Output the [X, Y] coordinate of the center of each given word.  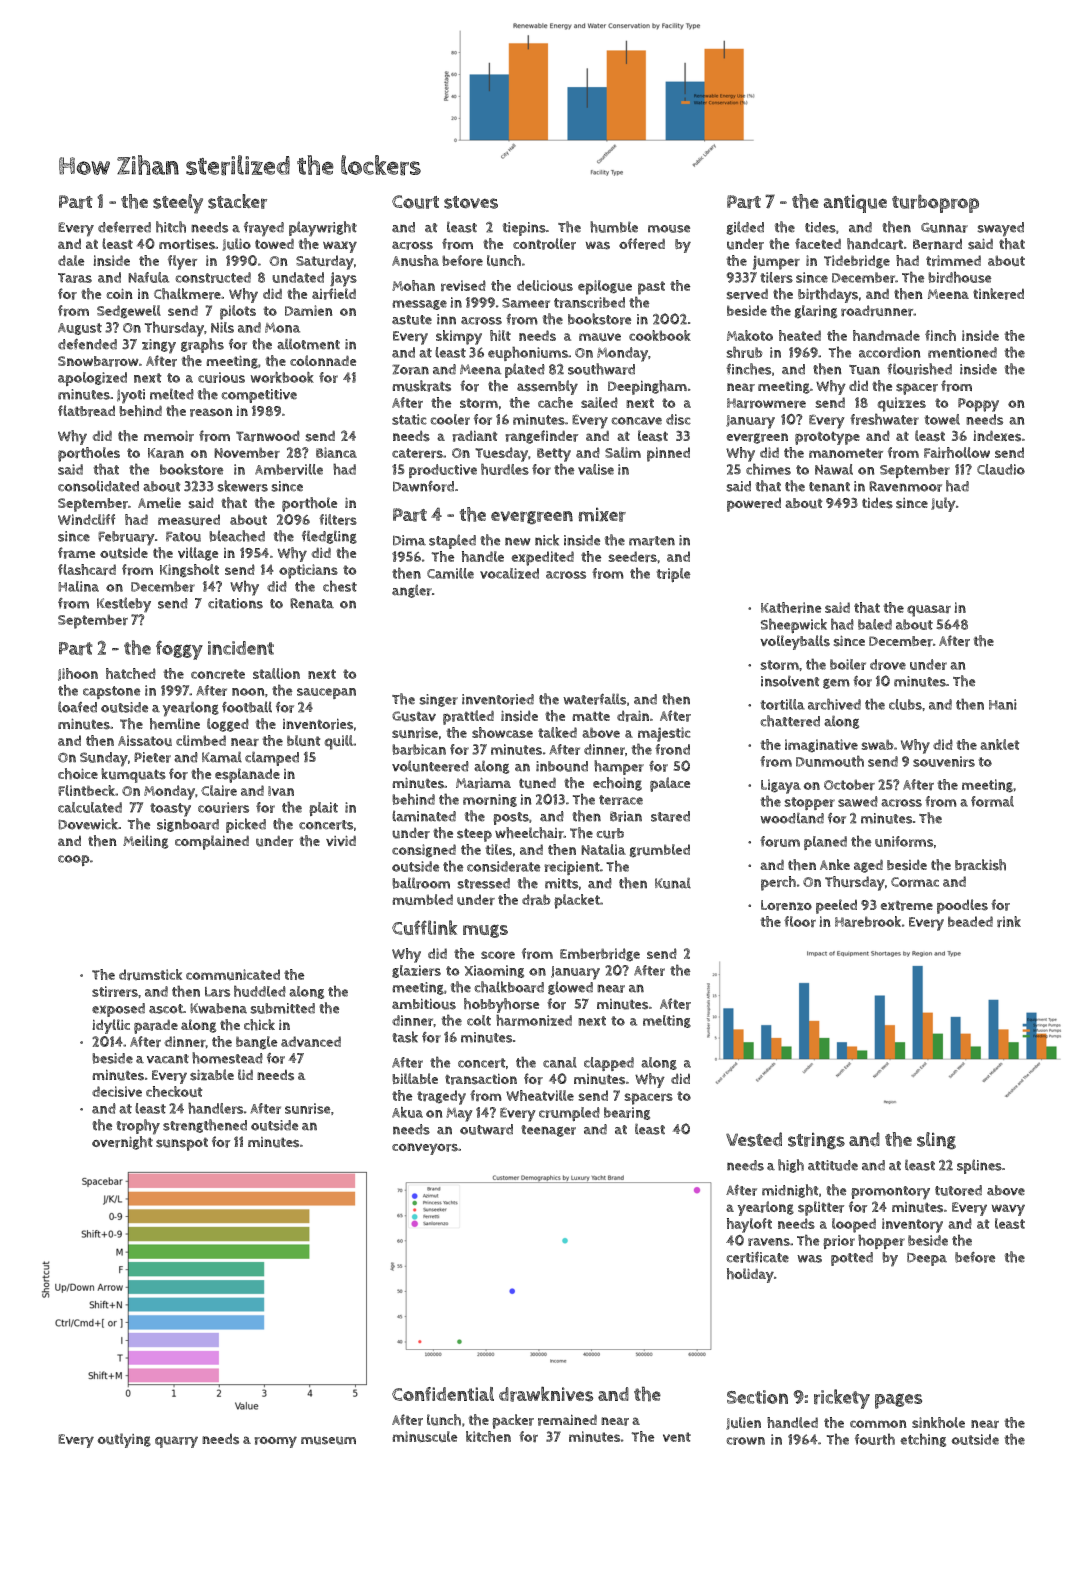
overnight [122, 1143]
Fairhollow [957, 453]
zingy [159, 346]
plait [323, 809]
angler [412, 591]
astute [412, 320]
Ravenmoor [905, 486]
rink [1009, 922]
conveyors [425, 1149]
